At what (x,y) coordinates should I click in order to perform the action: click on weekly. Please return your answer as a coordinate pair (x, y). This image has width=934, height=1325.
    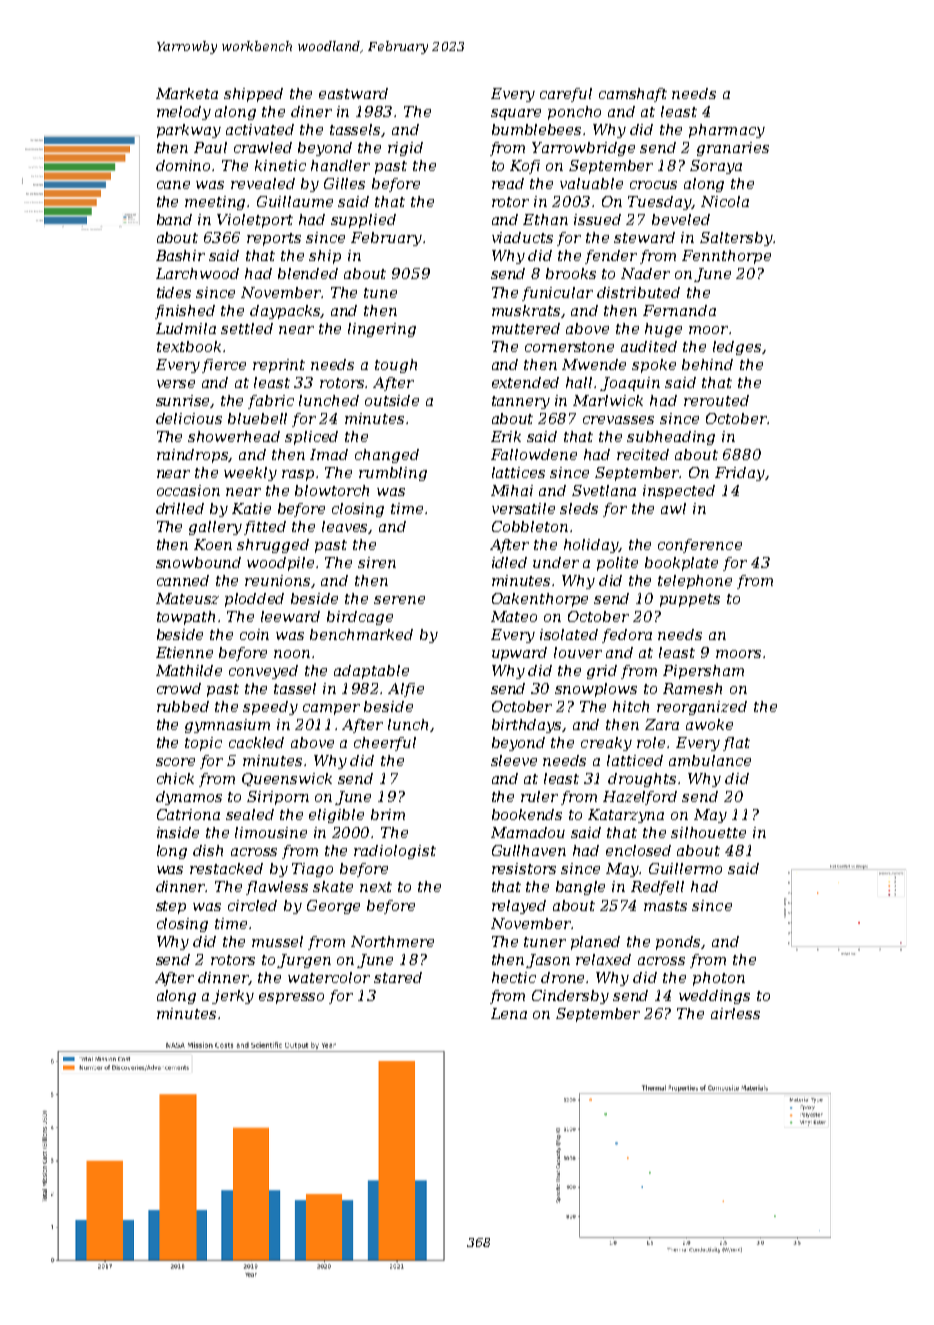
    Looking at the image, I should click on (250, 474).
